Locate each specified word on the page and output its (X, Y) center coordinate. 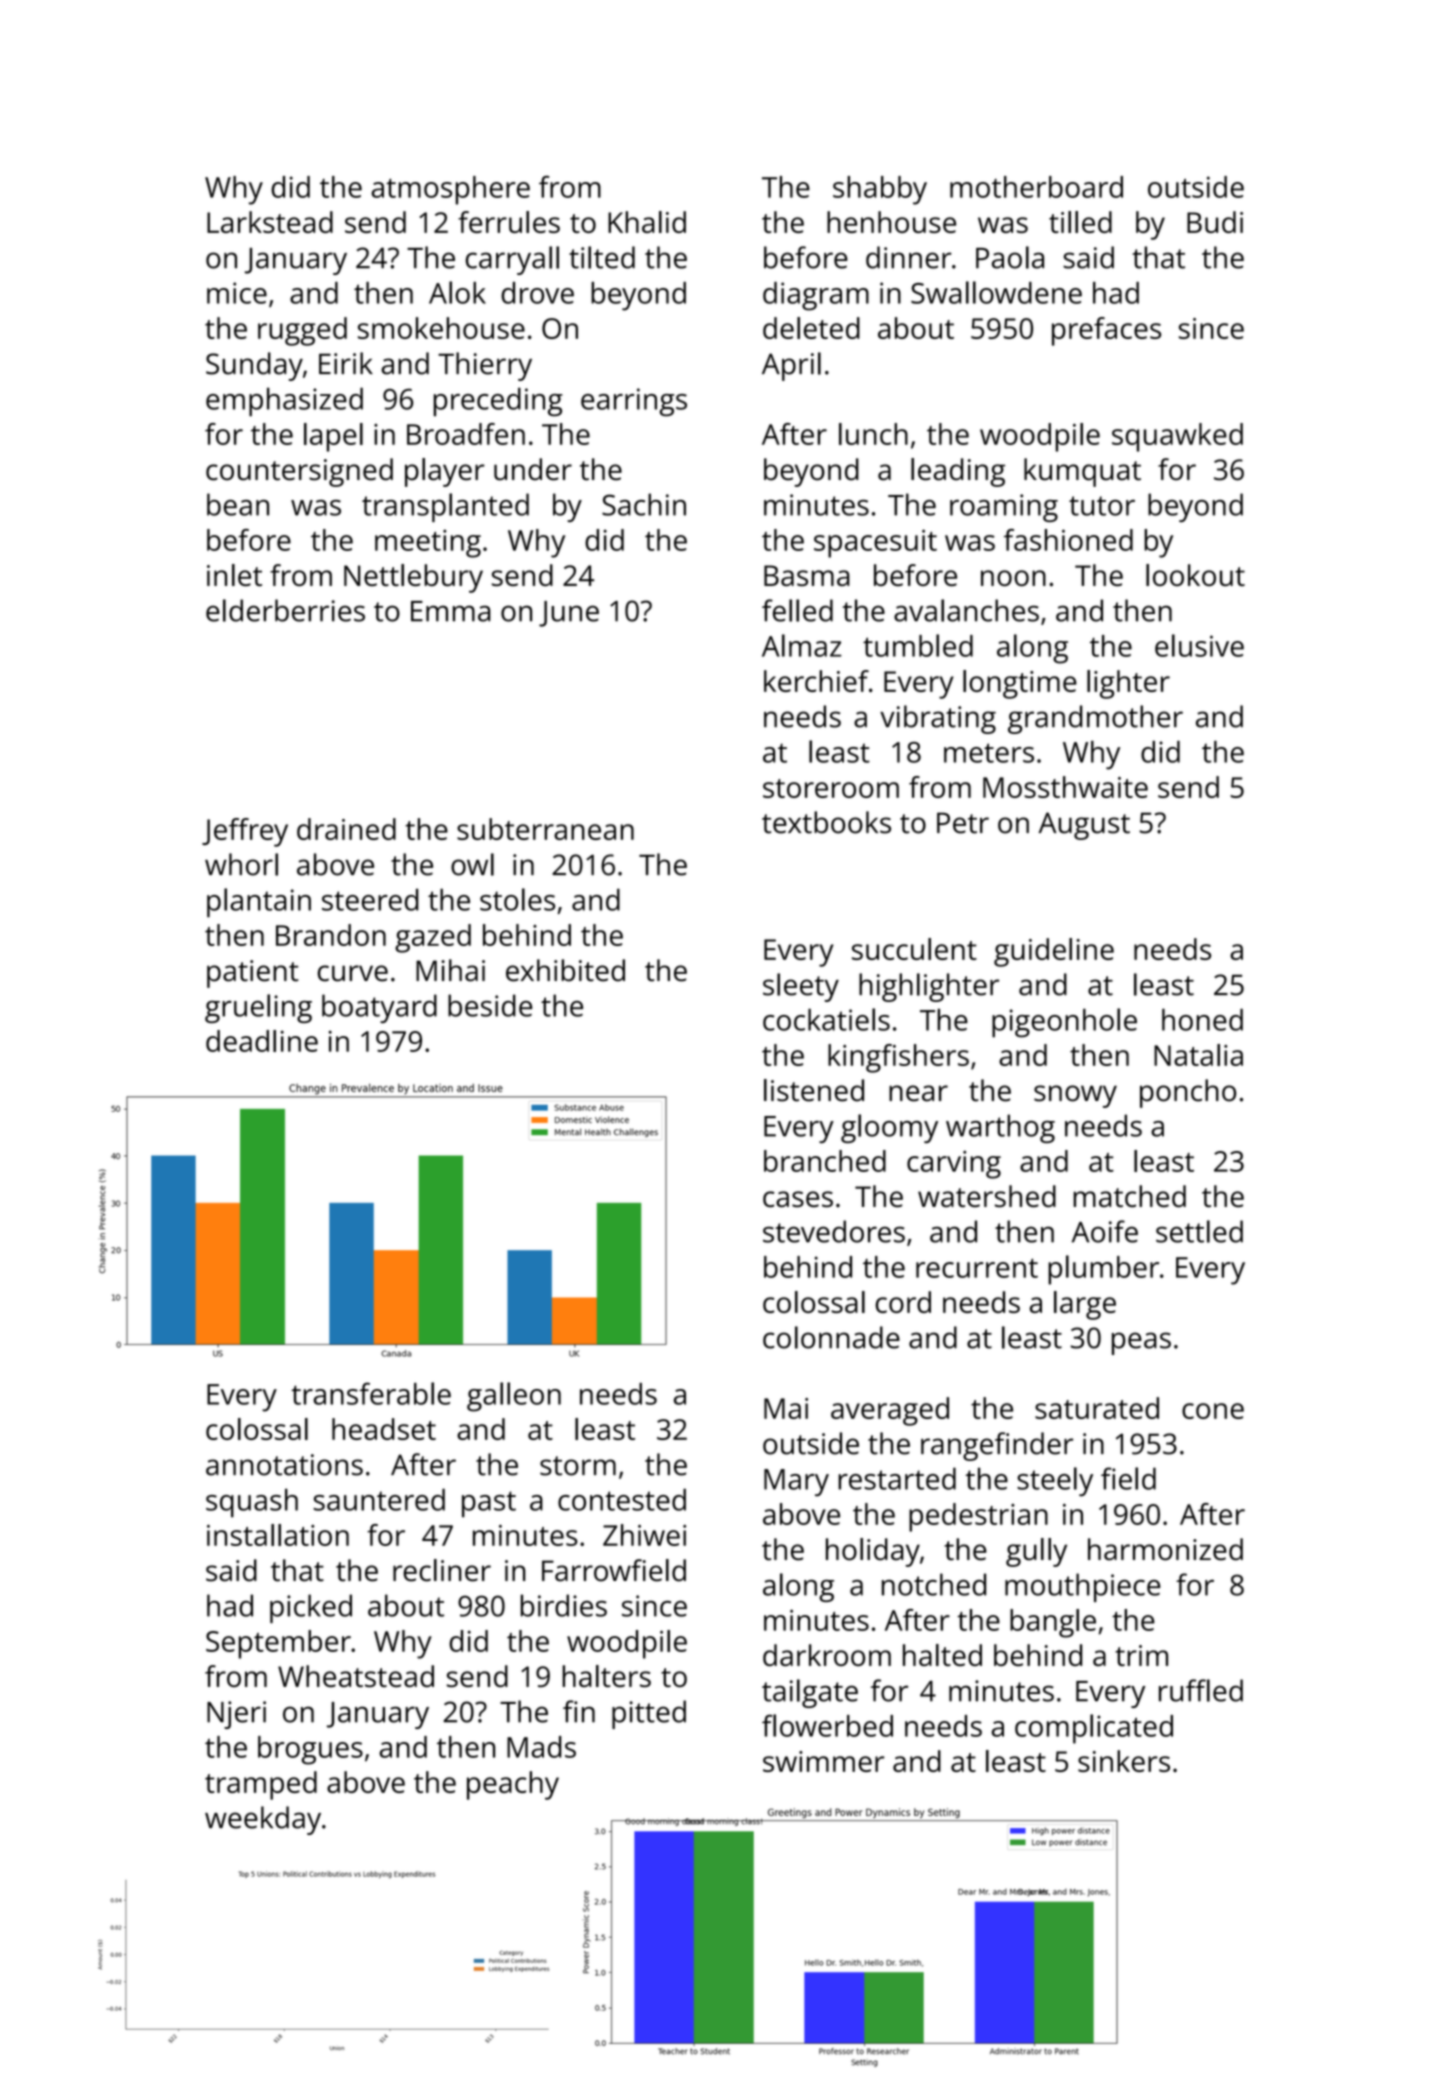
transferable (371, 1393)
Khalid (647, 222)
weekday (263, 1820)
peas (1141, 1343)
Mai (786, 1408)
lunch (873, 434)
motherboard (1036, 187)
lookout (1195, 575)
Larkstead (270, 222)
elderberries (285, 610)
